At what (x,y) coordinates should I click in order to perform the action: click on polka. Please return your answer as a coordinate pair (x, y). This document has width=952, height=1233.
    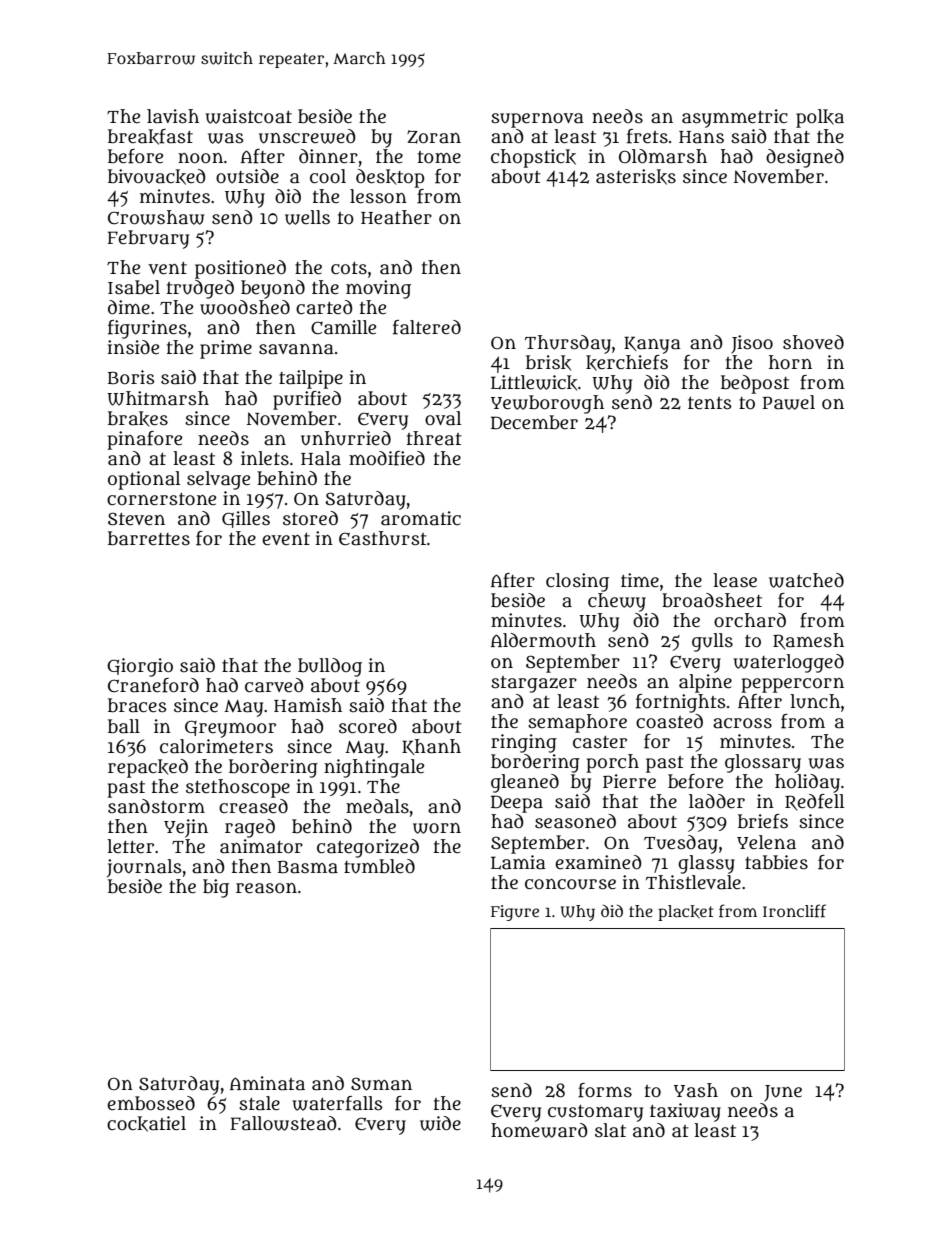
    Looking at the image, I should click on (820, 118).
